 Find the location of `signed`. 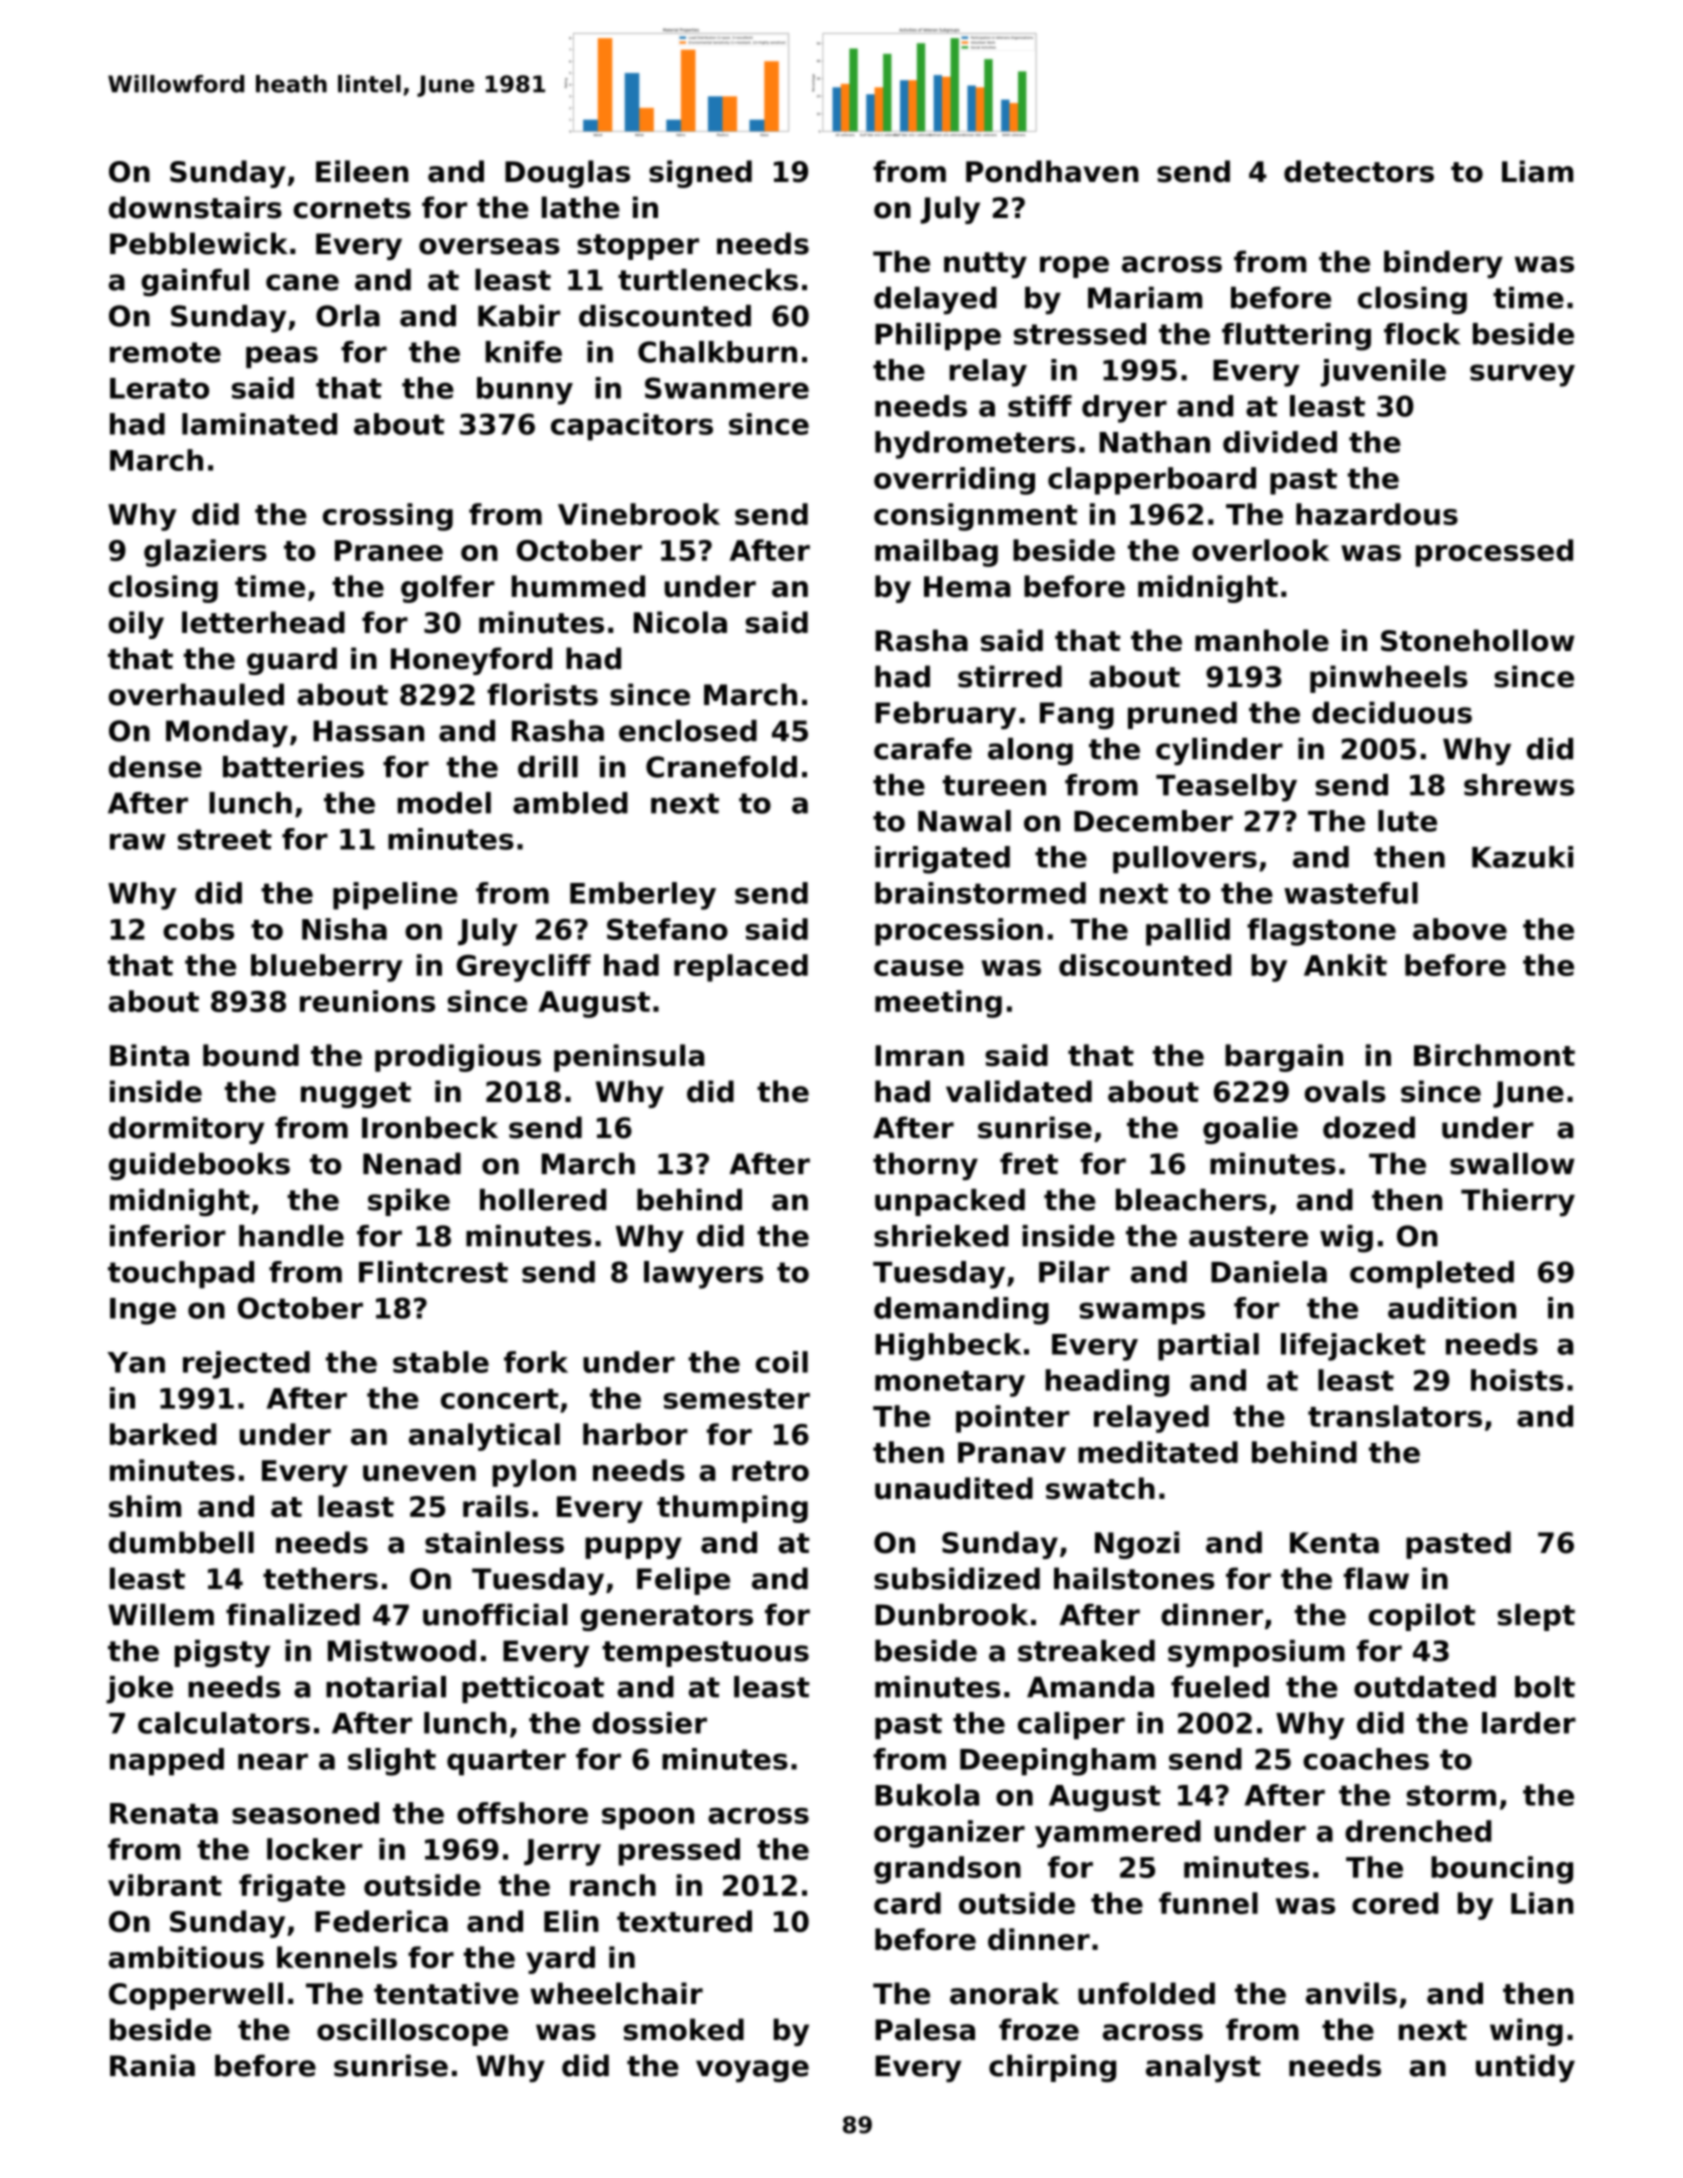

signed is located at coordinates (700, 174).
